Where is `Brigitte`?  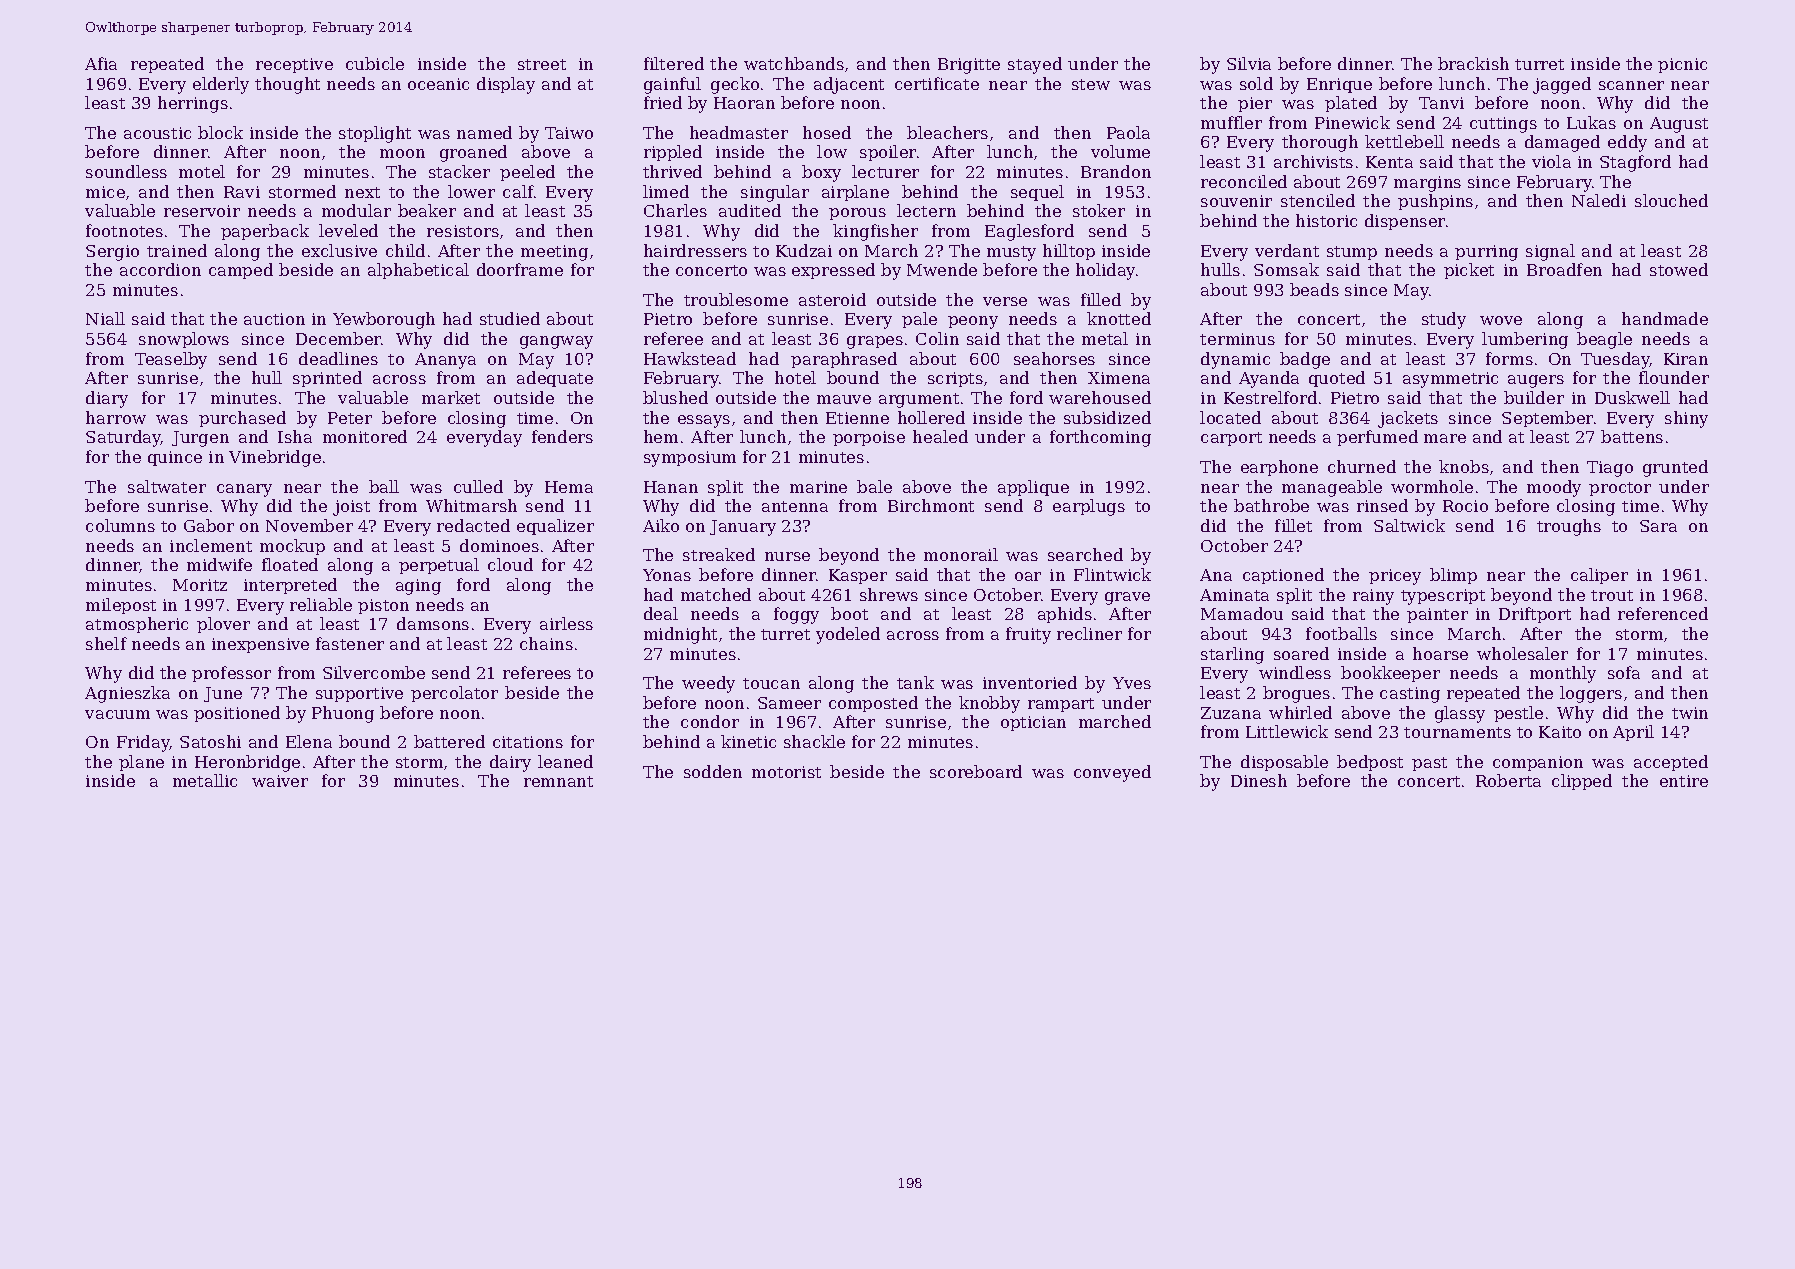 Brigitte is located at coordinates (969, 66).
